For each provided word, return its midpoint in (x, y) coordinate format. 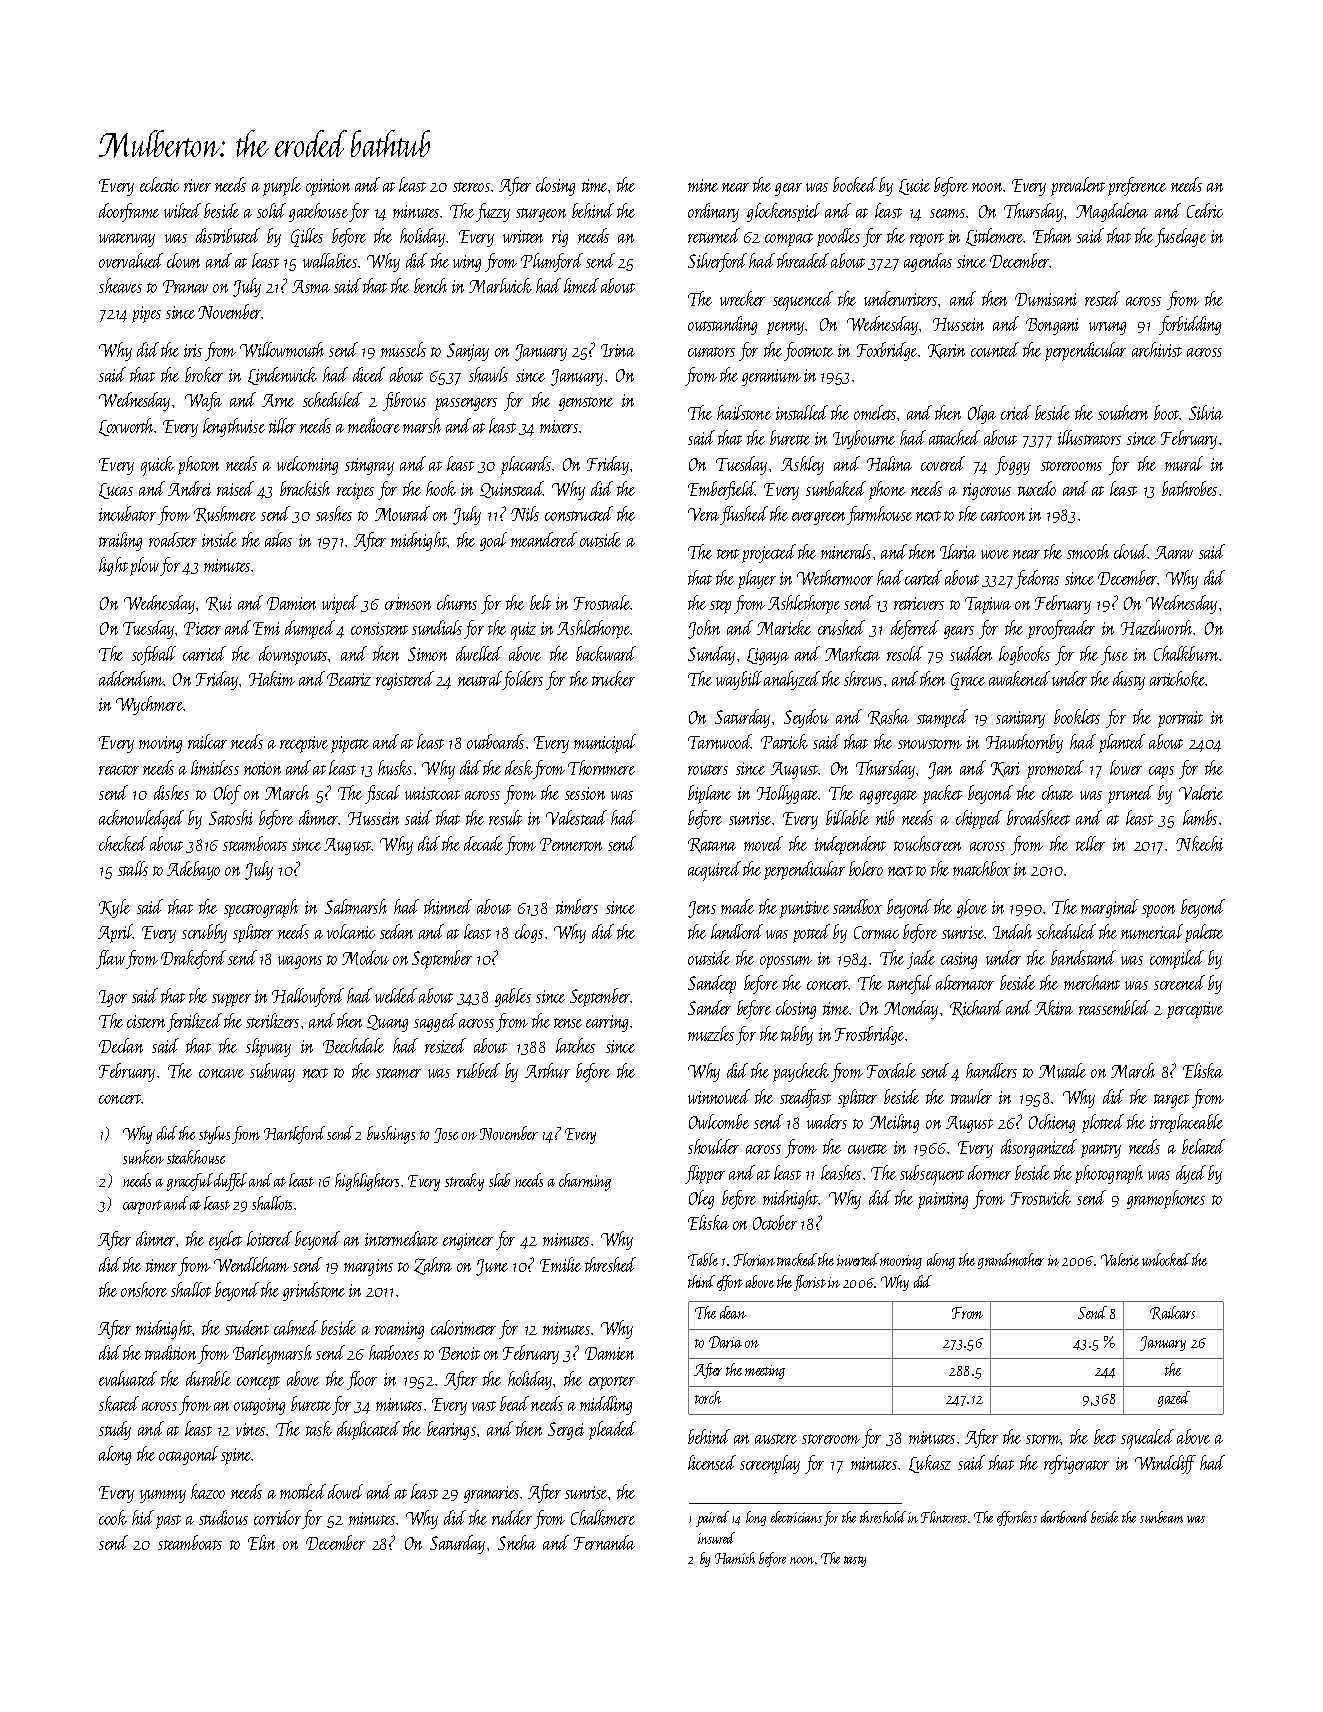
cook (113, 1517)
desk (519, 767)
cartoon (1003, 516)
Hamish (735, 1558)
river (197, 185)
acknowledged (141, 819)
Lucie (914, 187)
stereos (471, 187)
